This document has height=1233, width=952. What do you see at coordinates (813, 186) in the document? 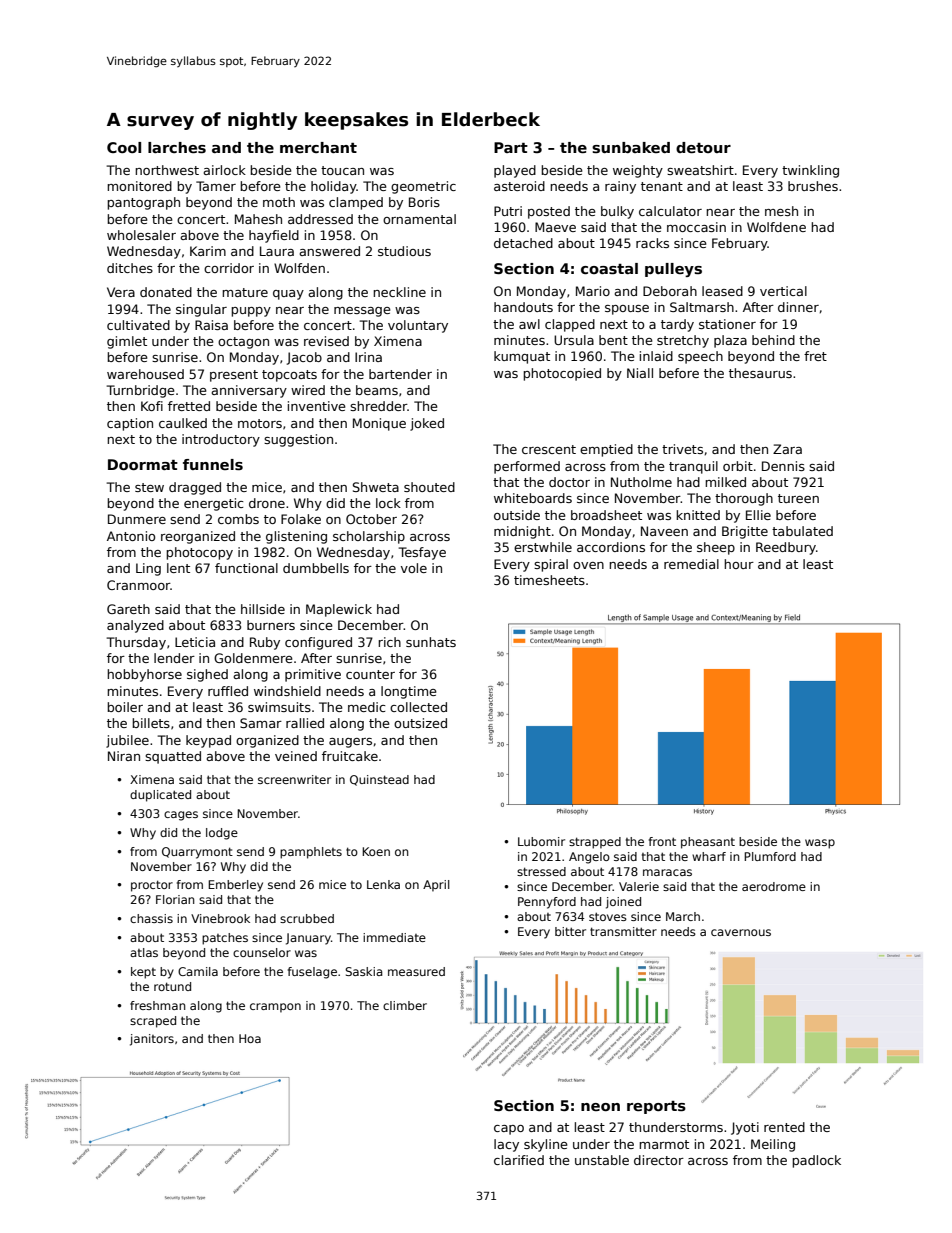
I see `brushes` at bounding box center [813, 186].
